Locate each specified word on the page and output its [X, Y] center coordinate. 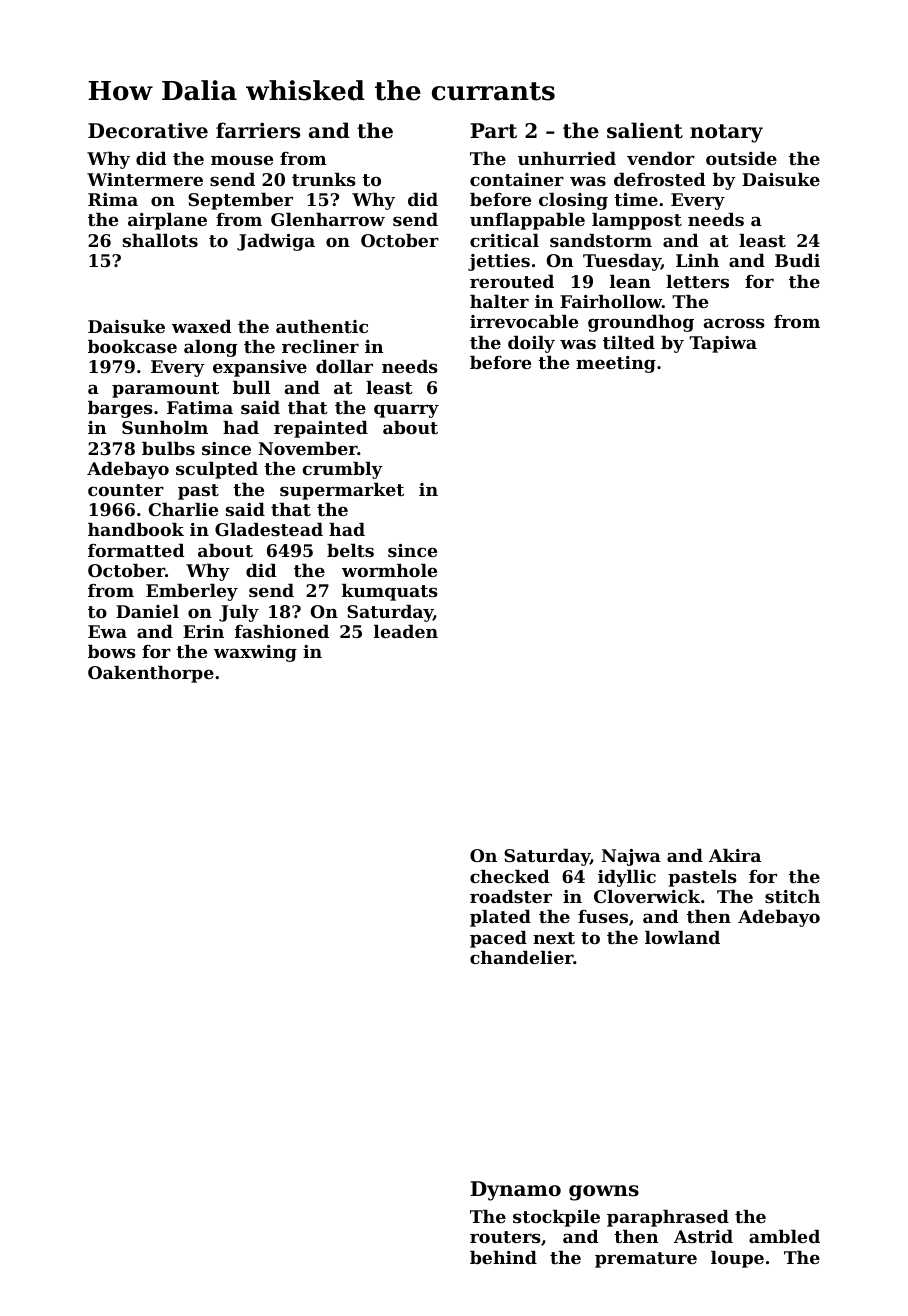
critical [504, 240]
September [240, 201]
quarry [406, 411]
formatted [136, 550]
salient [645, 130]
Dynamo [515, 1191]
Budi [797, 260]
